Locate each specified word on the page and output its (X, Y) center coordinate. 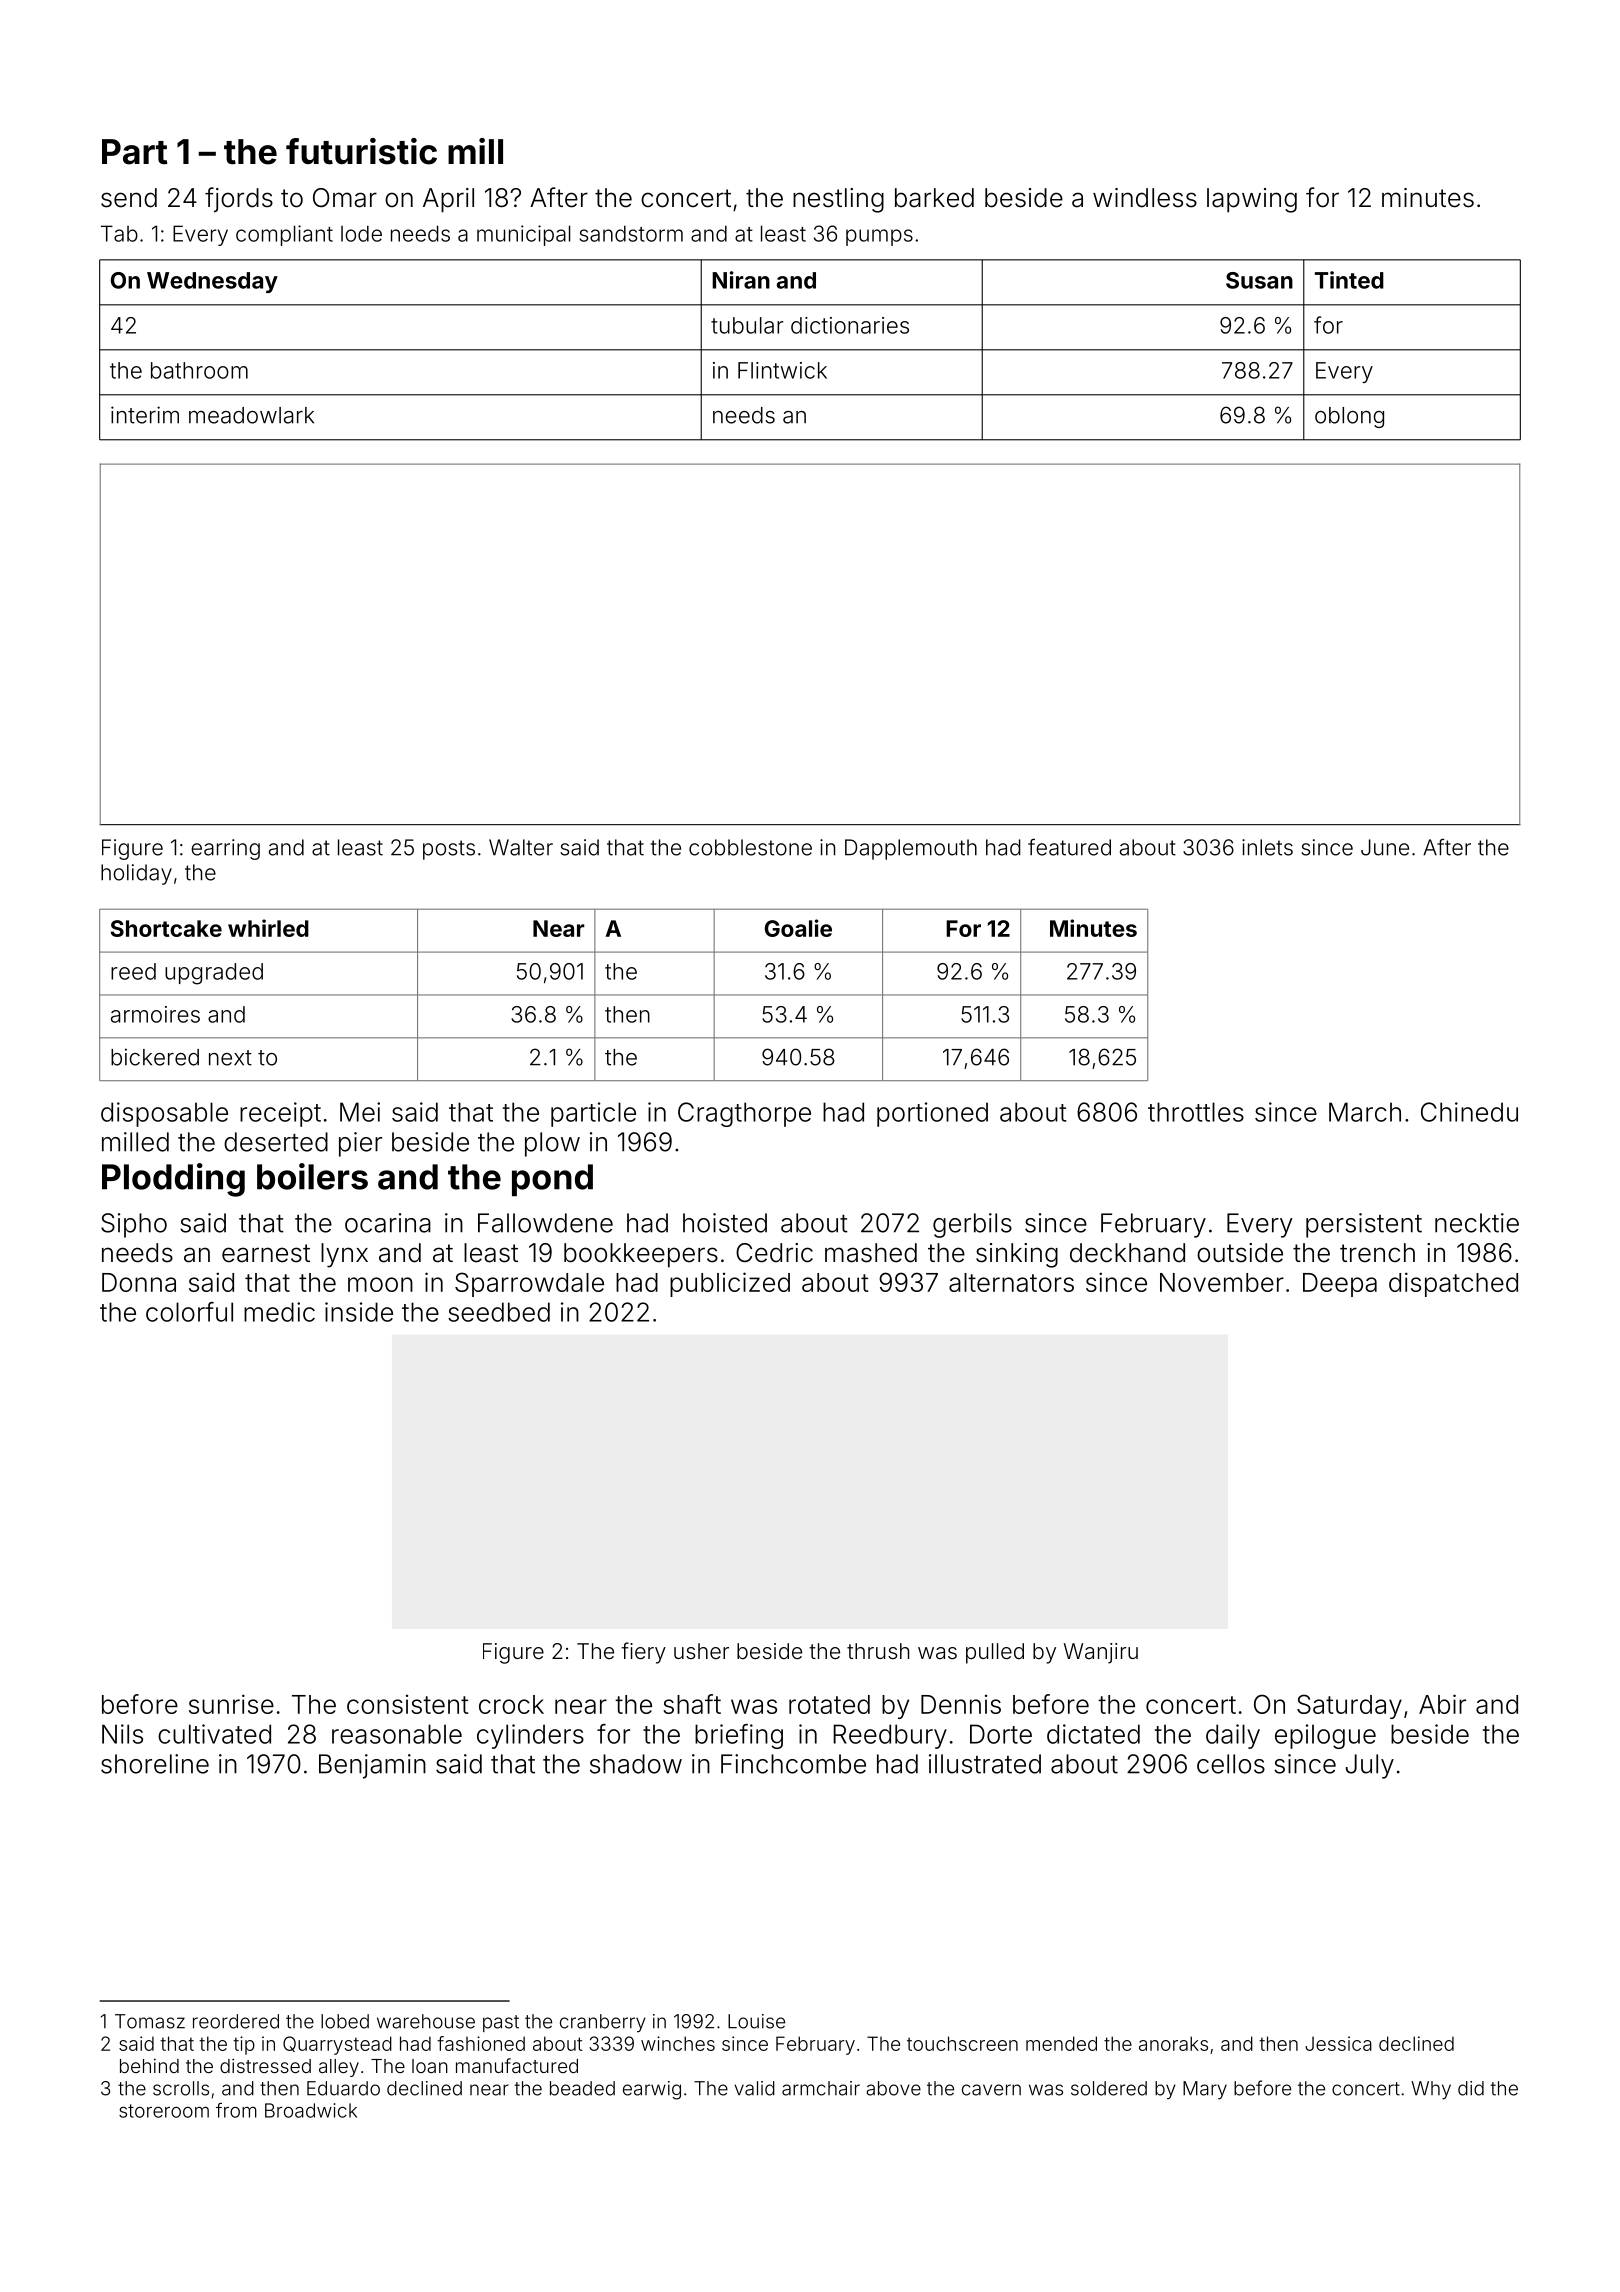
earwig (652, 2090)
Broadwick (311, 2110)
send (129, 198)
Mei (360, 1112)
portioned (932, 1114)
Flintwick (782, 370)
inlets (1267, 847)
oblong (1349, 417)
